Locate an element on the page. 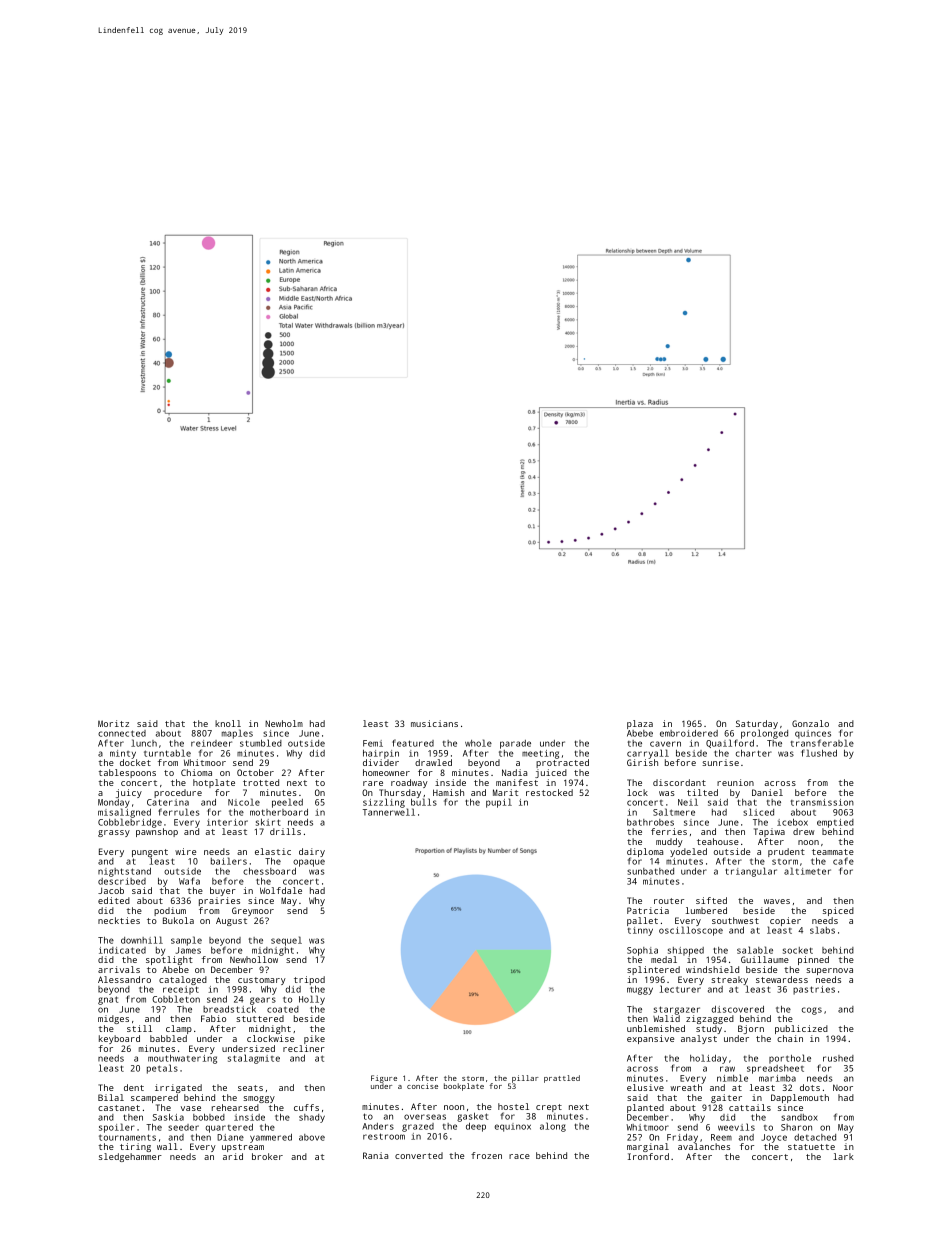  James is located at coordinates (188, 950).
